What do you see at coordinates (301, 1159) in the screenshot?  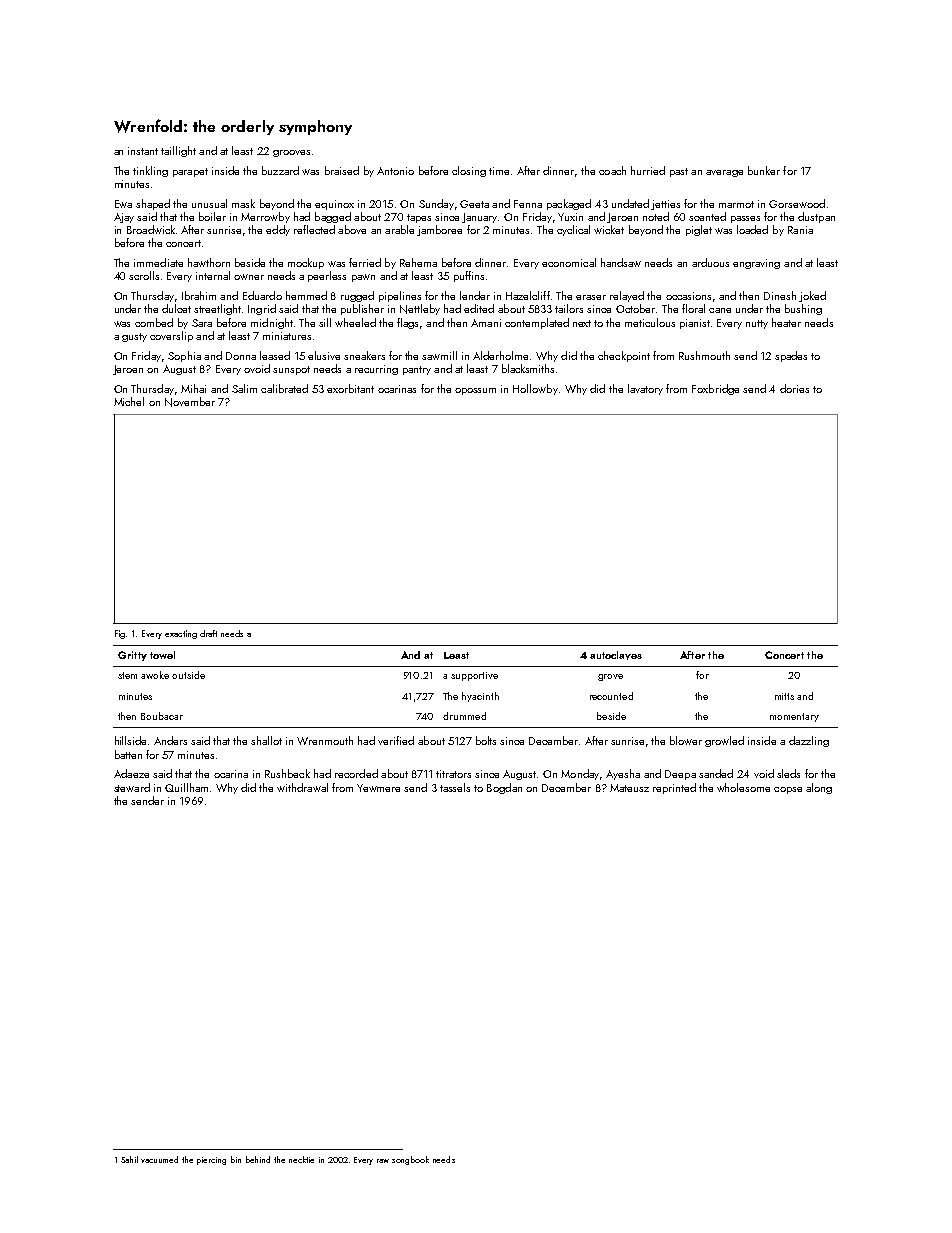 I see `necktie` at bounding box center [301, 1159].
